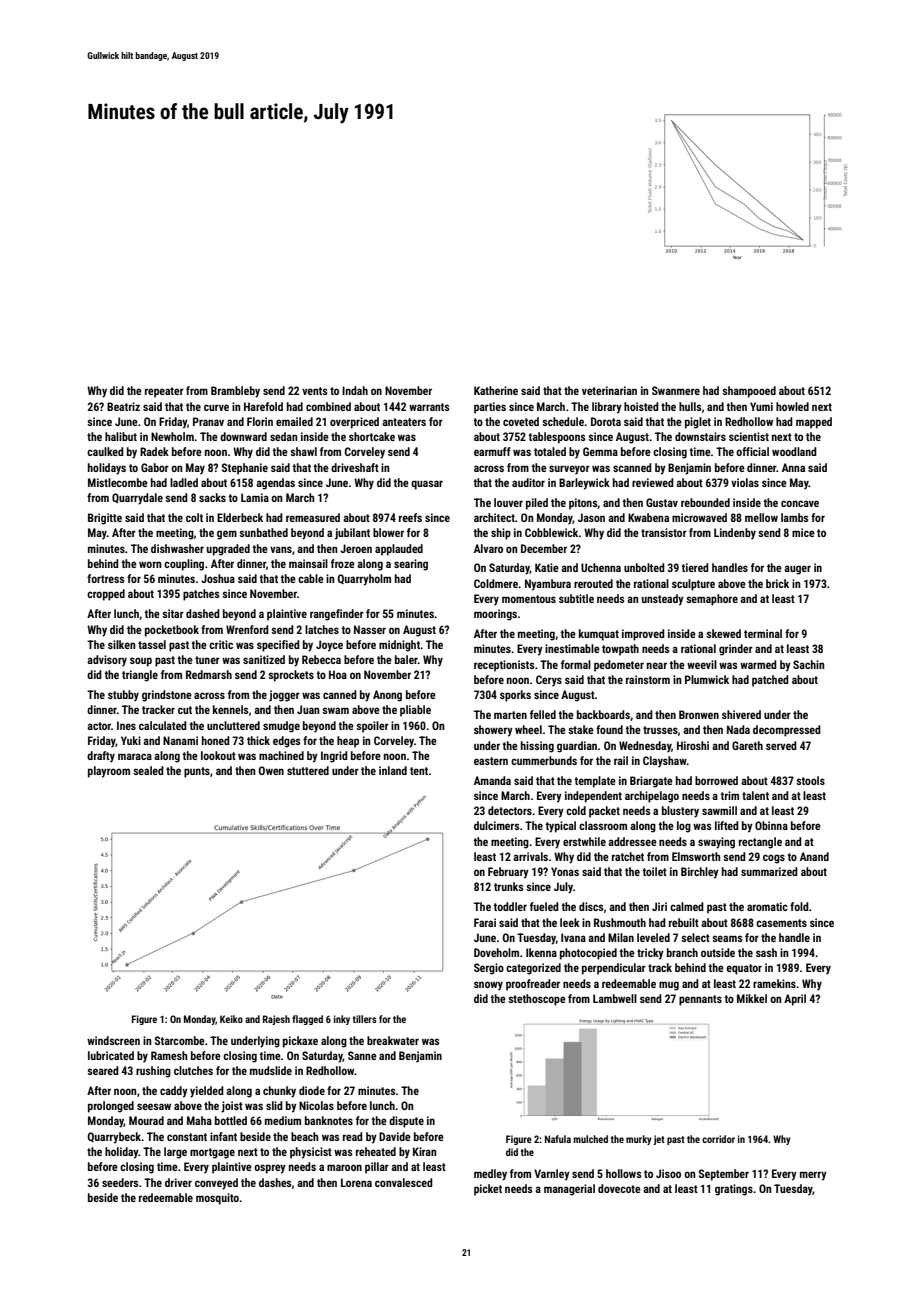  What do you see at coordinates (217, 1199) in the screenshot?
I see `mosquito` at bounding box center [217, 1199].
